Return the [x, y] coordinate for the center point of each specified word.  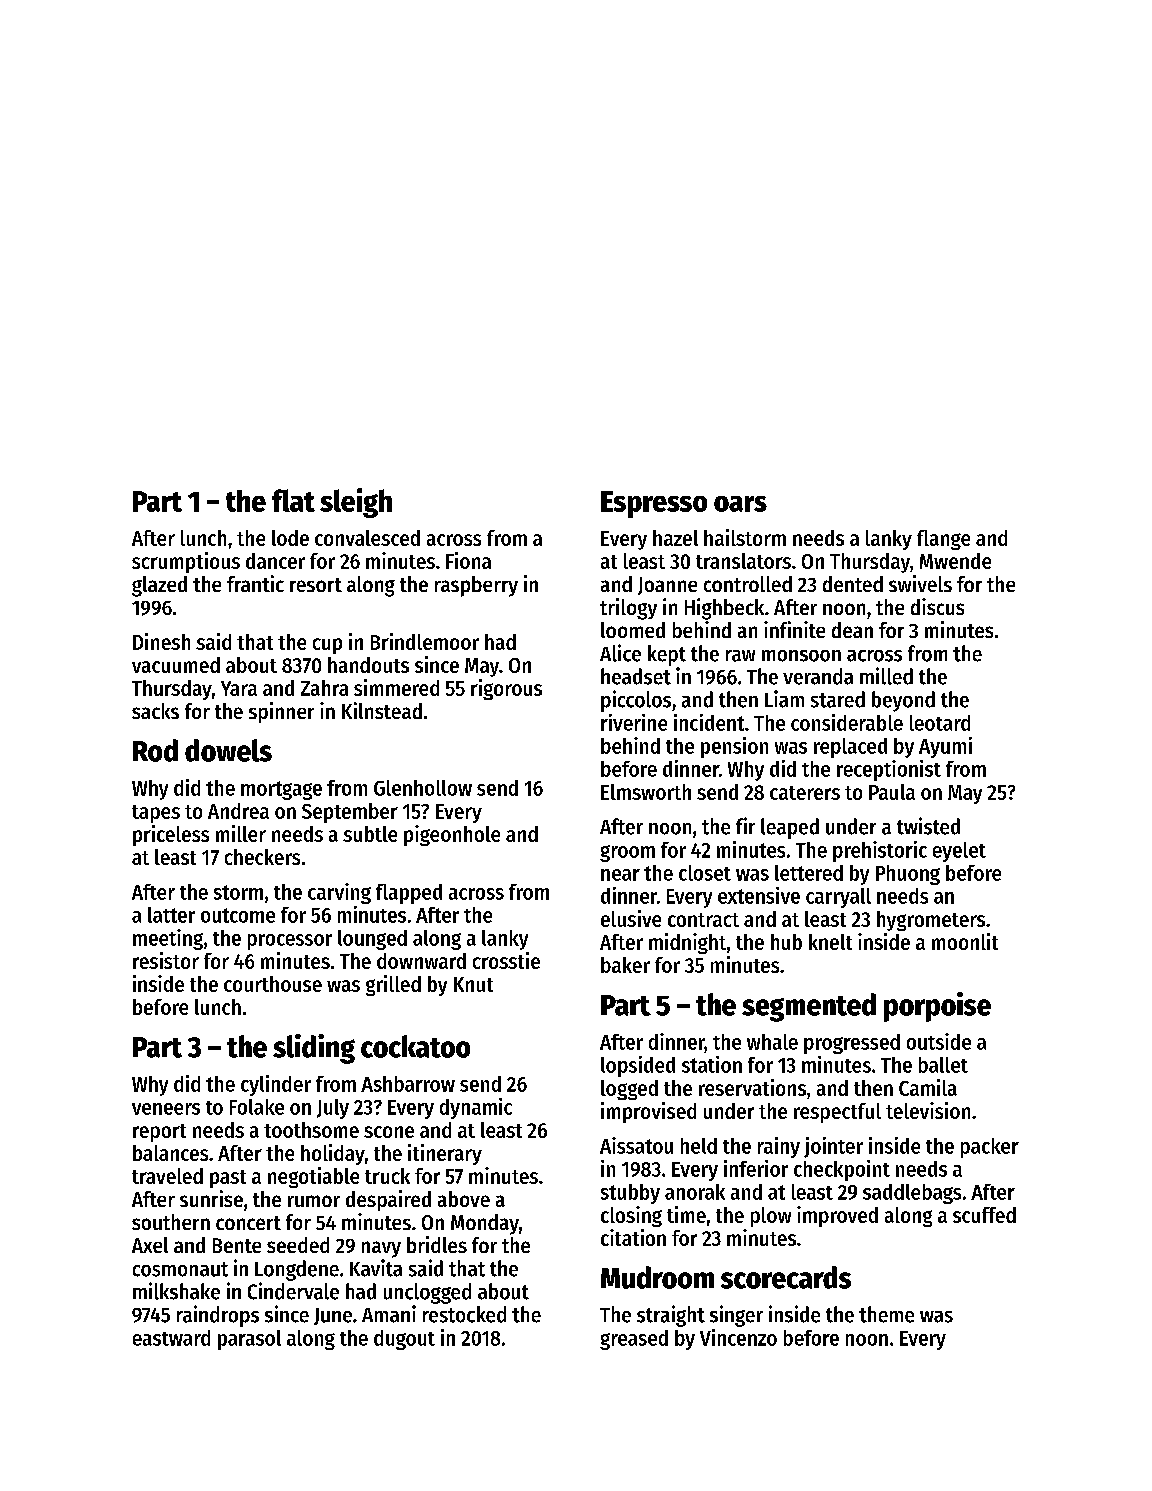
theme [886, 1314]
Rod [155, 750]
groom [627, 853]
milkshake [176, 1291]
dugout [404, 1340]
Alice [620, 653]
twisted [928, 826]
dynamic [476, 1108]
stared [838, 699]
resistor [166, 960]
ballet [943, 1065]
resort [316, 585]
